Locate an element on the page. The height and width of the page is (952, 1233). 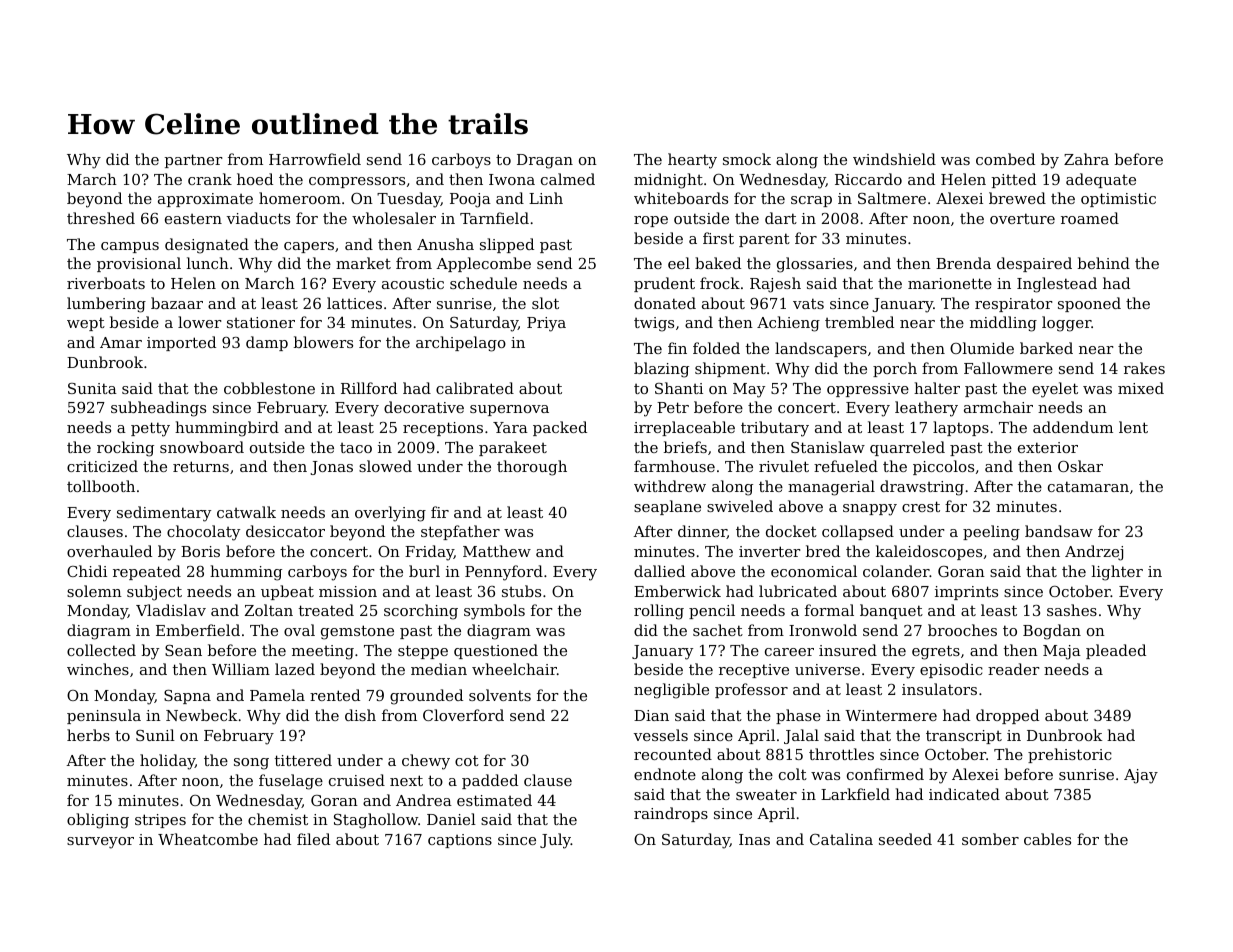
dish is located at coordinates (360, 715).
